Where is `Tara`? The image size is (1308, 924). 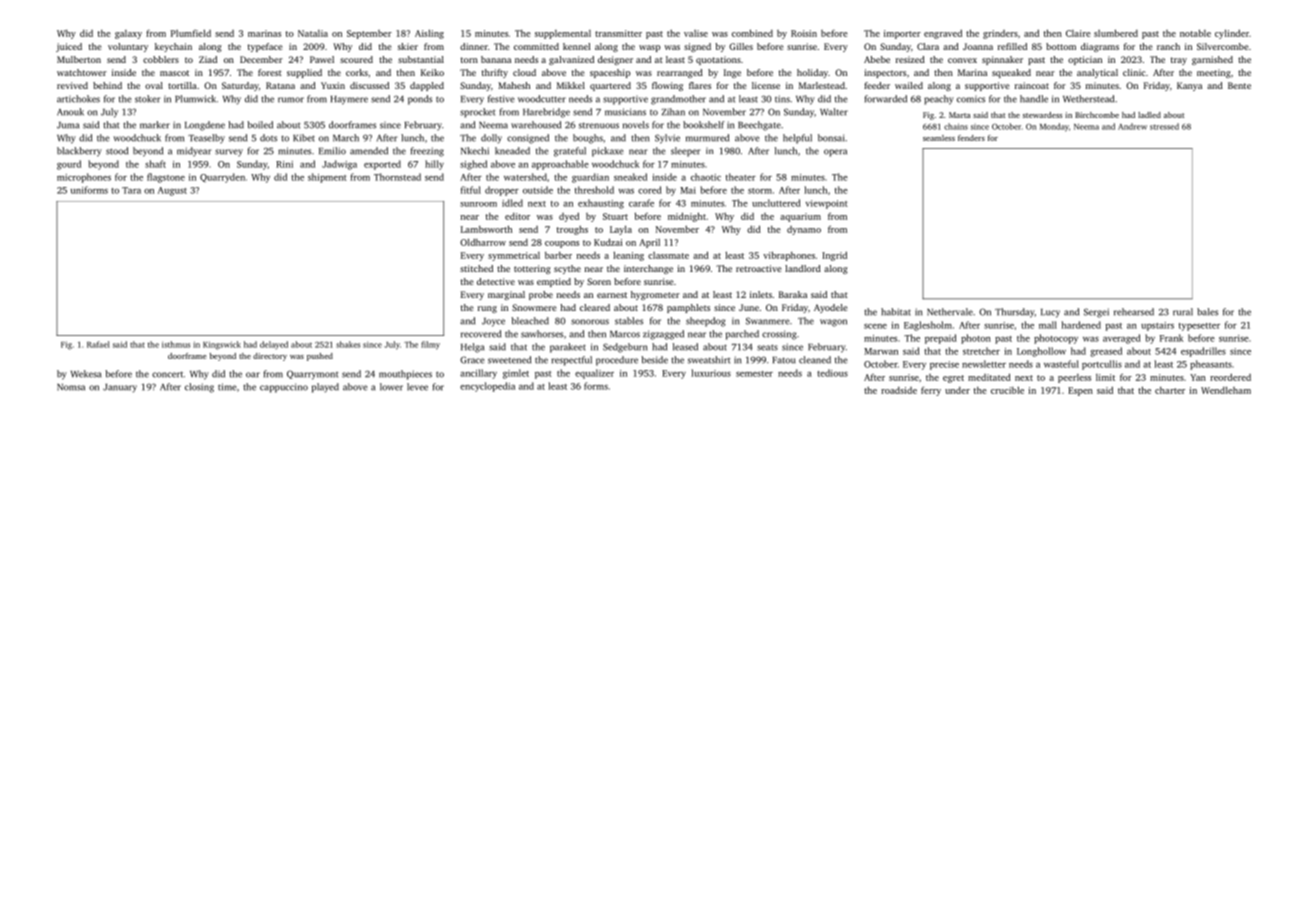 Tara is located at coordinates (131, 190).
